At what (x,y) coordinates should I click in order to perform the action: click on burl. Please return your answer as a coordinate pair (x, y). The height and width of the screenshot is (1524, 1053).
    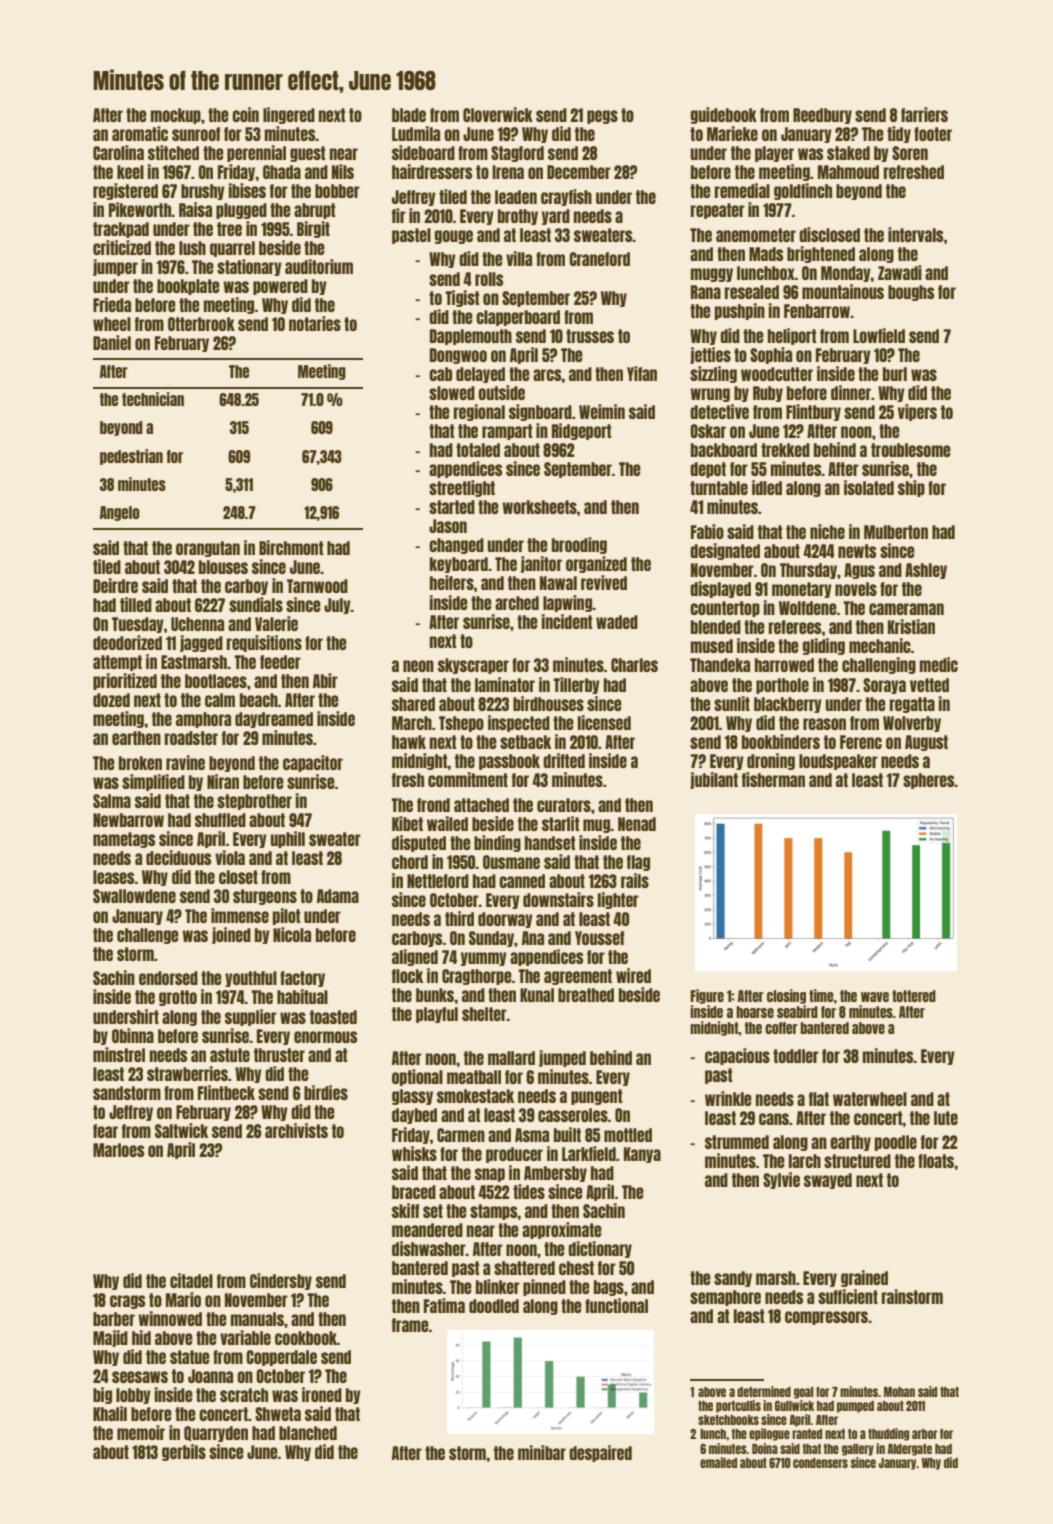
    Looking at the image, I should click on (895, 374).
